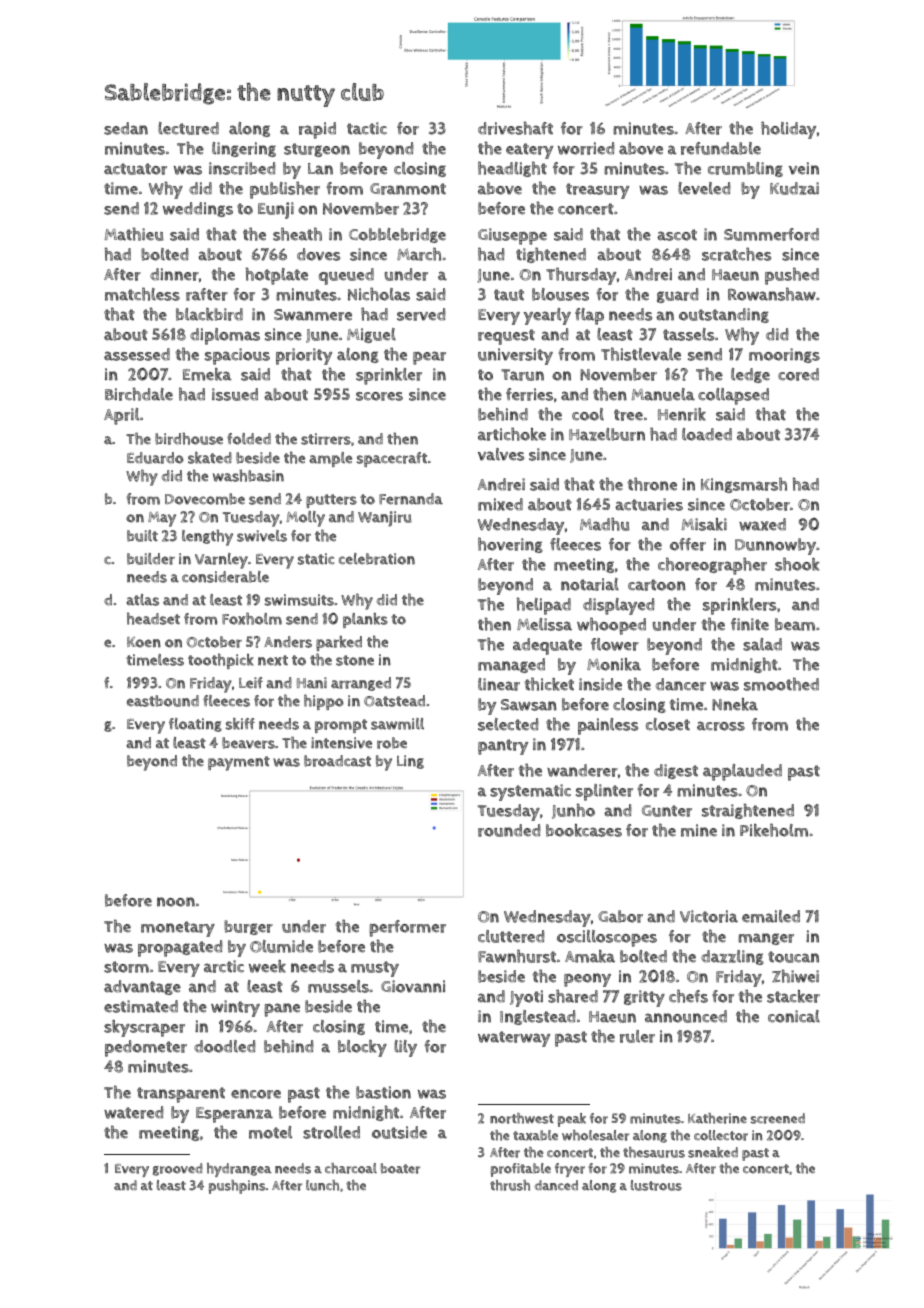 Image resolution: width=924 pixels, height=1308 pixels. Describe the element at coordinates (133, 234) in the screenshot. I see `Mathieu` at that location.
